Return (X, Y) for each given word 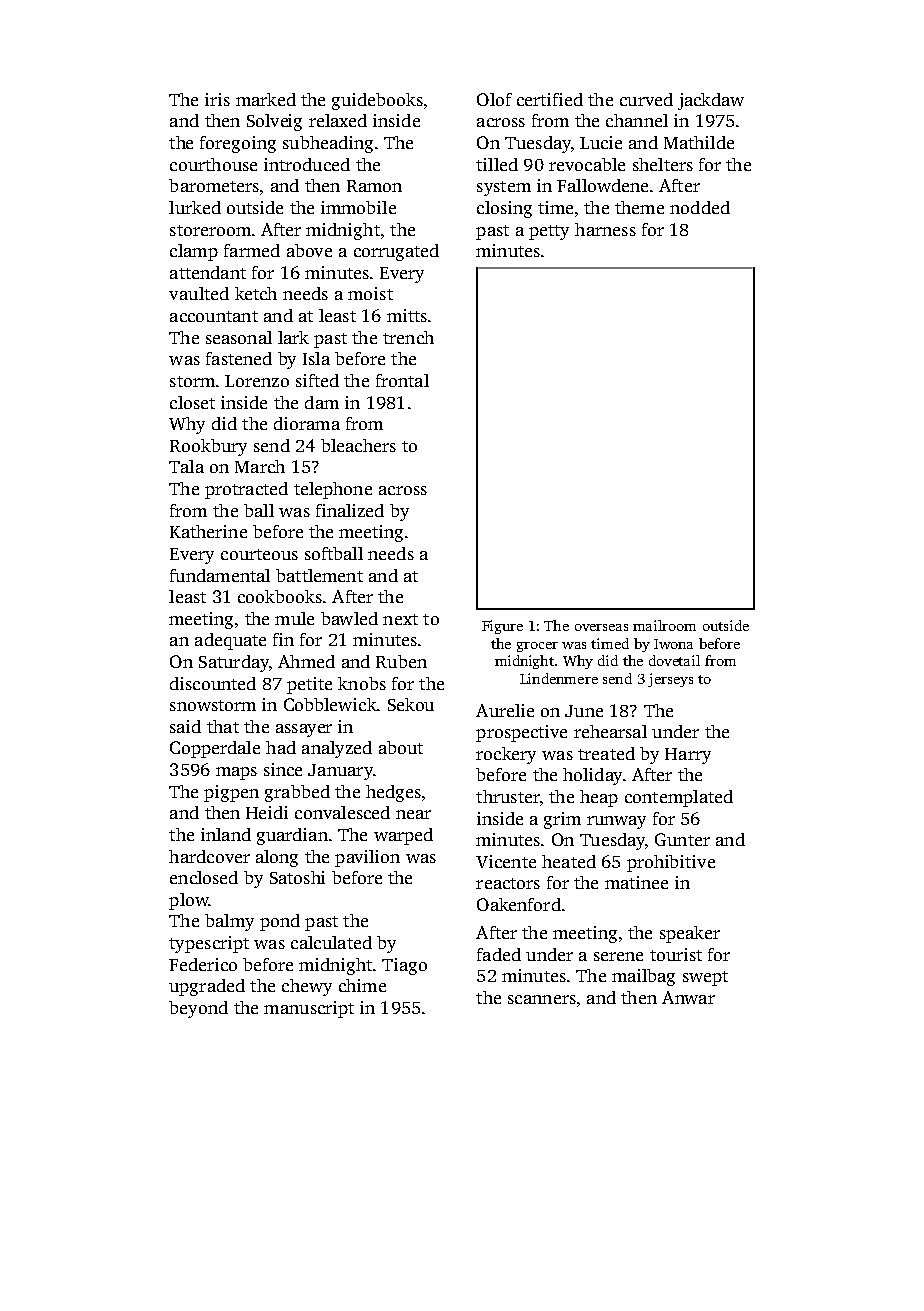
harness (605, 229)
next (400, 619)
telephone (333, 490)
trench (408, 337)
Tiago (404, 966)
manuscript (309, 1009)
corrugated (396, 252)
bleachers (358, 445)
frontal (402, 380)
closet (192, 402)
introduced (307, 164)
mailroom (664, 625)
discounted (213, 683)
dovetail (674, 660)
